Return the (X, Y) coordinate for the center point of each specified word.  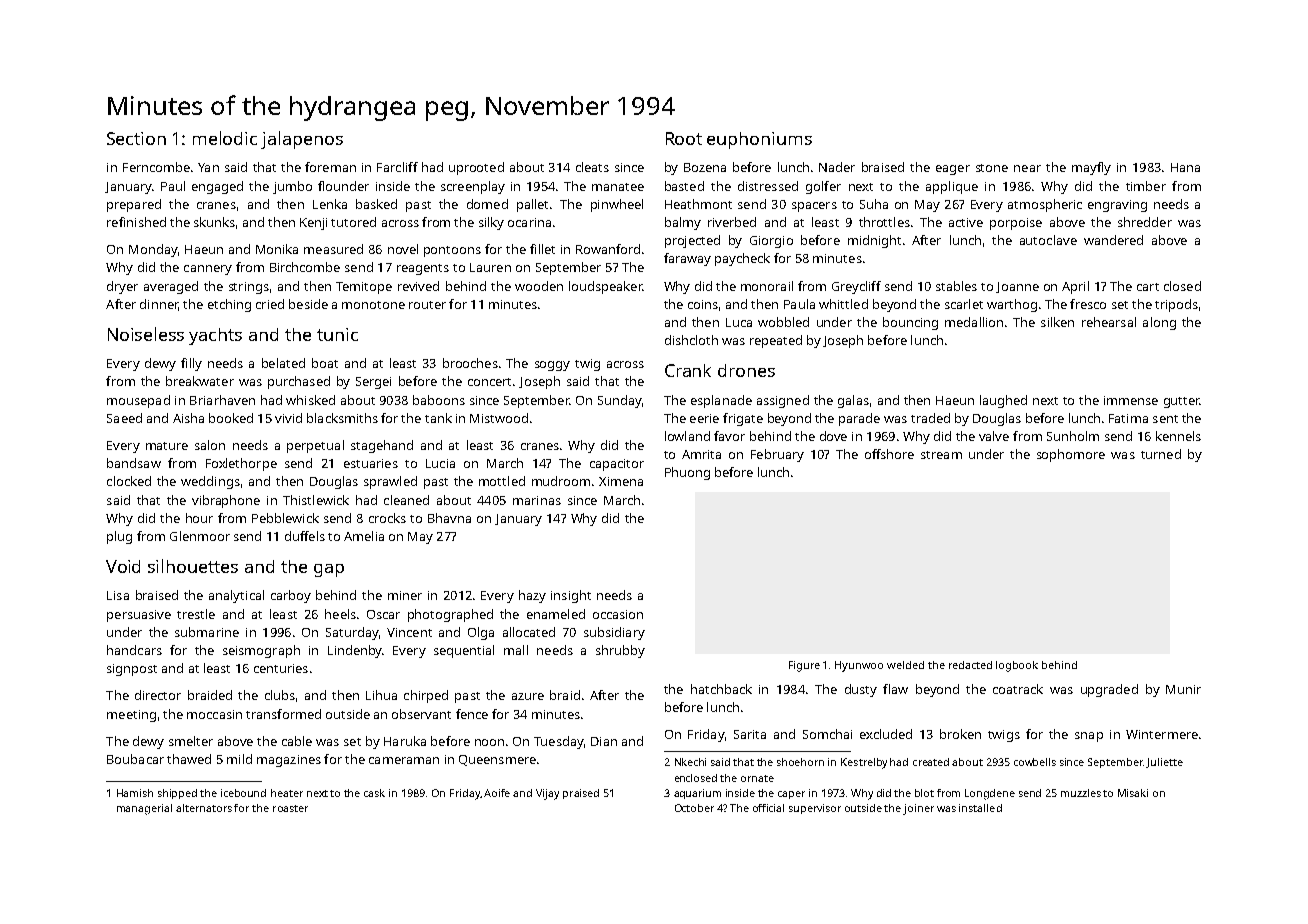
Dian (604, 741)
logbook (1017, 666)
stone (992, 168)
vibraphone (226, 501)
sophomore (1071, 455)
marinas (537, 500)
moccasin (214, 714)
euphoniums (759, 140)
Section (136, 138)
